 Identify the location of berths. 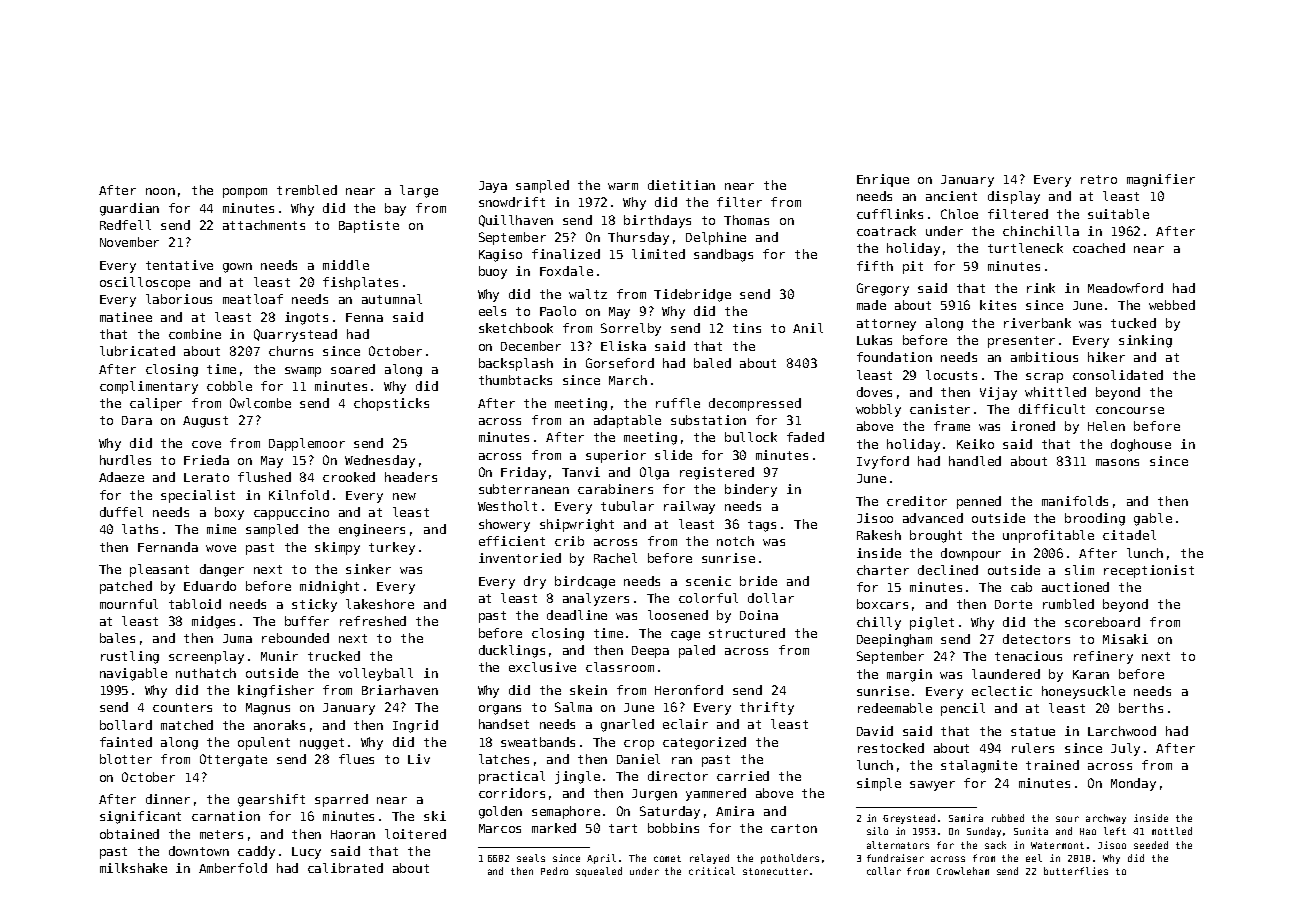
(1141, 708).
